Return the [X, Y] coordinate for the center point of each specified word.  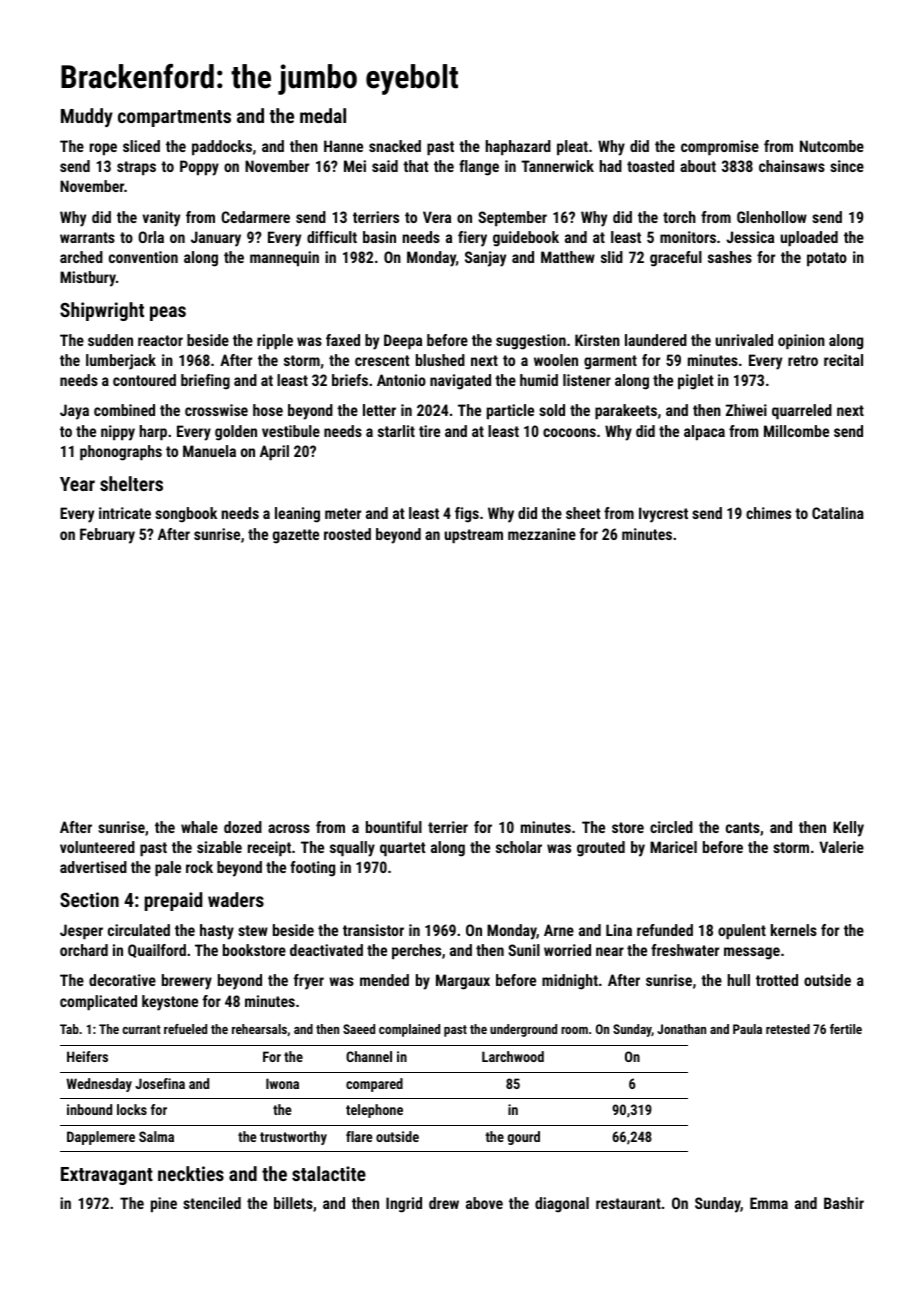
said [385, 166]
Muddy [87, 117]
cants [743, 827]
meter [343, 513]
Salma [156, 1136]
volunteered [97, 847]
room [574, 1030]
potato [827, 259]
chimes [768, 513]
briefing [205, 382]
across [289, 828]
